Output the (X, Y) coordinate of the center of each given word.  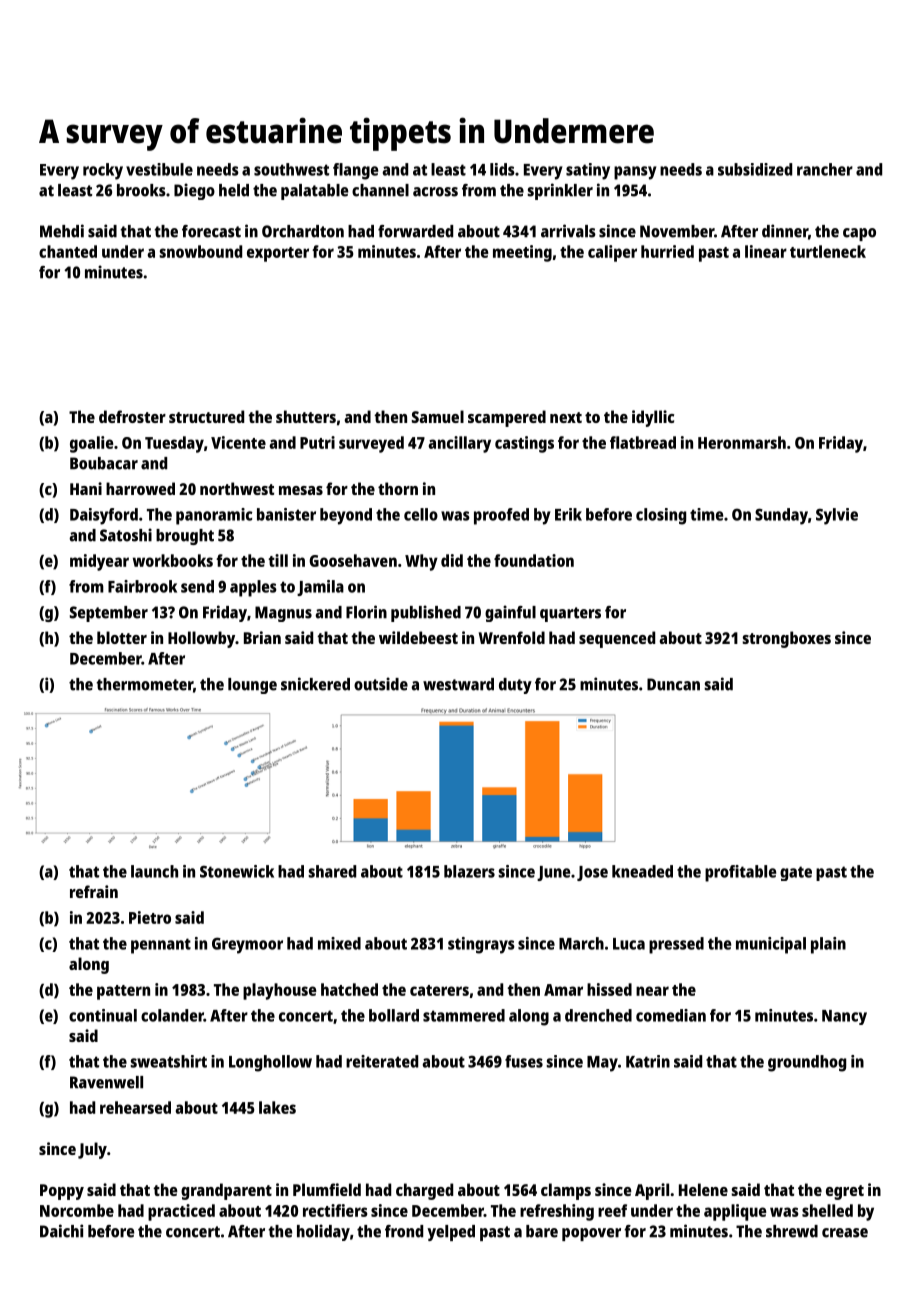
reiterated (382, 1061)
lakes (277, 1107)
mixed (339, 943)
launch (154, 871)
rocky (103, 171)
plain (828, 945)
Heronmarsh (742, 442)
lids (502, 169)
